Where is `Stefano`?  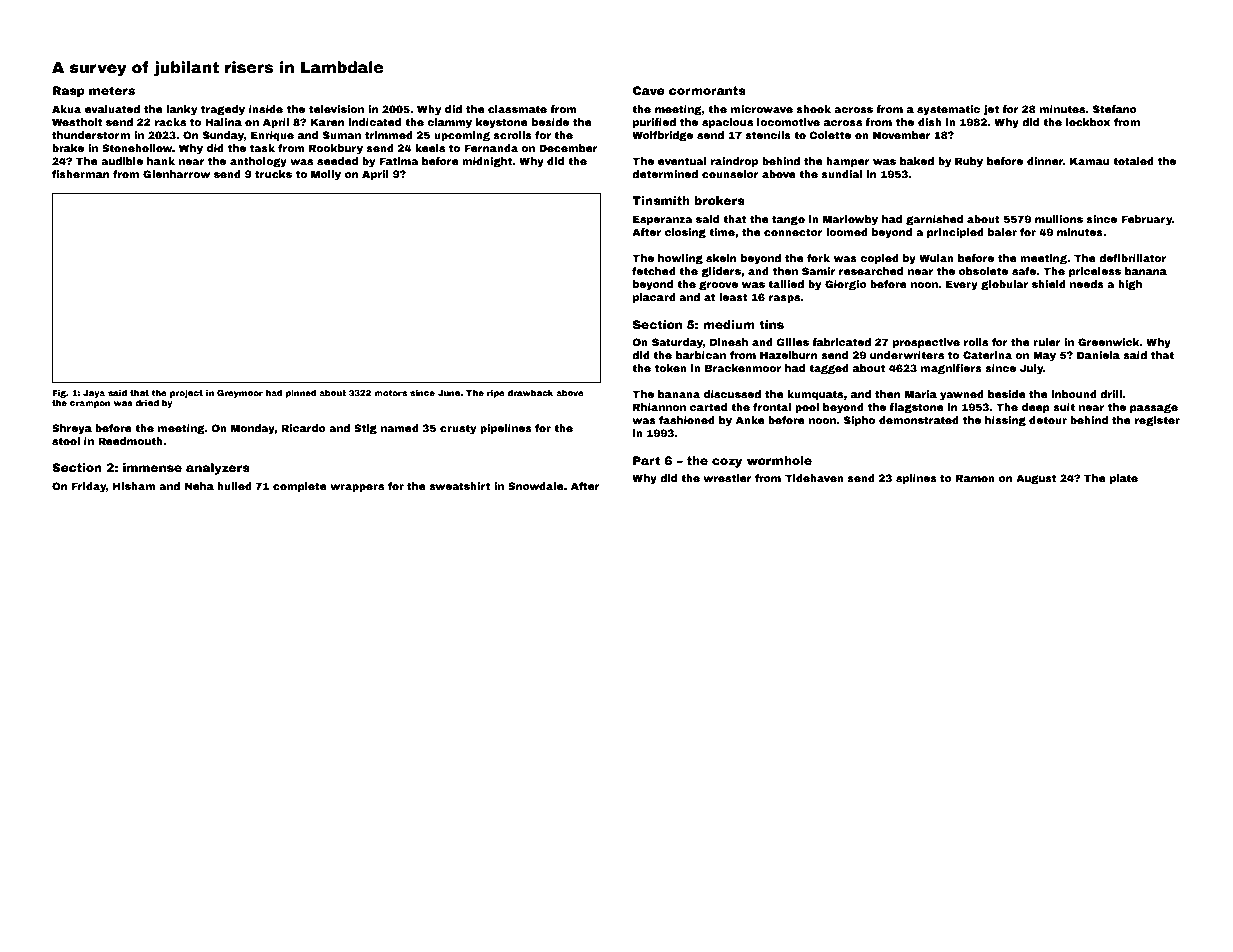 Stefano is located at coordinates (1115, 109).
